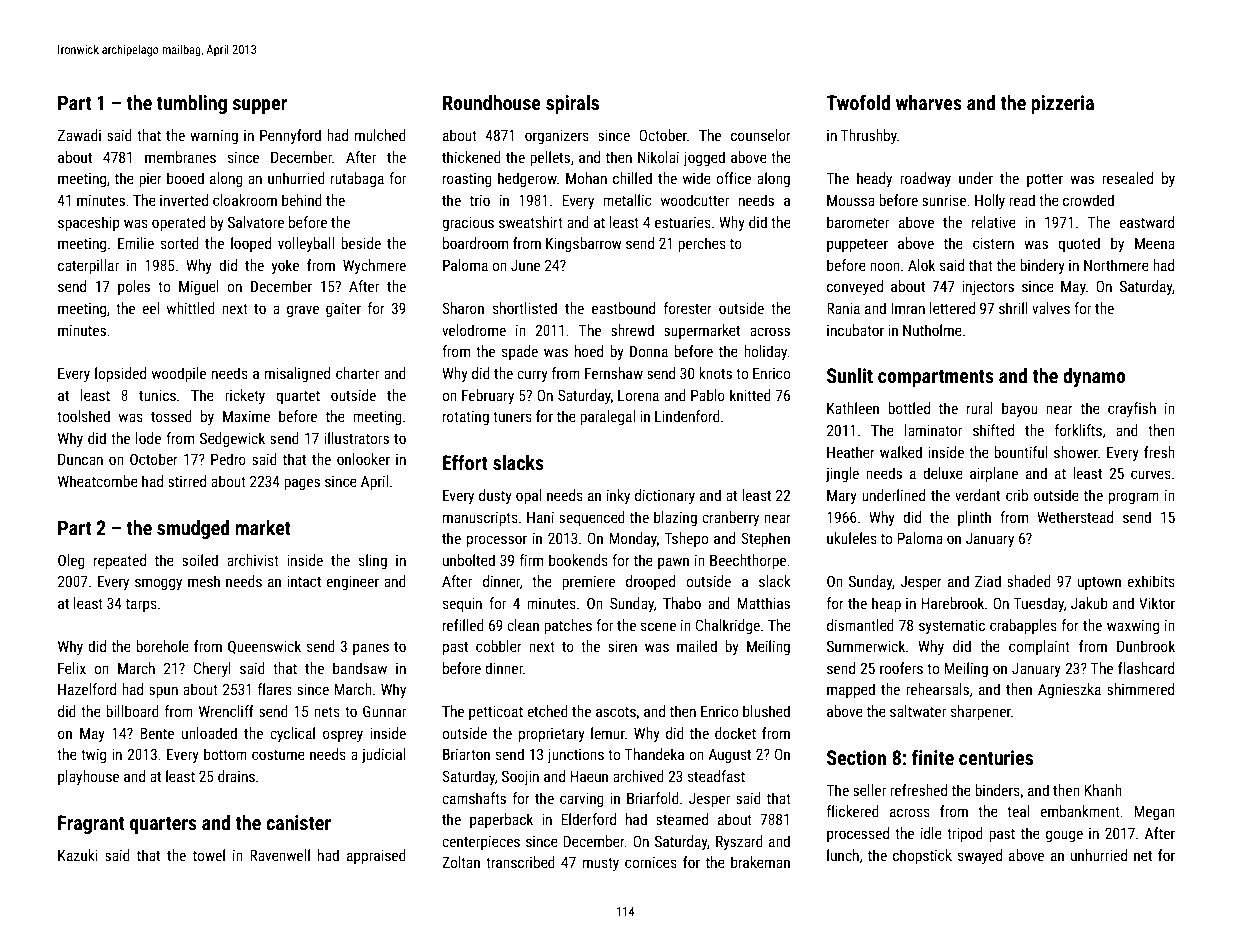 The height and width of the screenshot is (952, 1233). I want to click on mapped, so click(851, 690).
